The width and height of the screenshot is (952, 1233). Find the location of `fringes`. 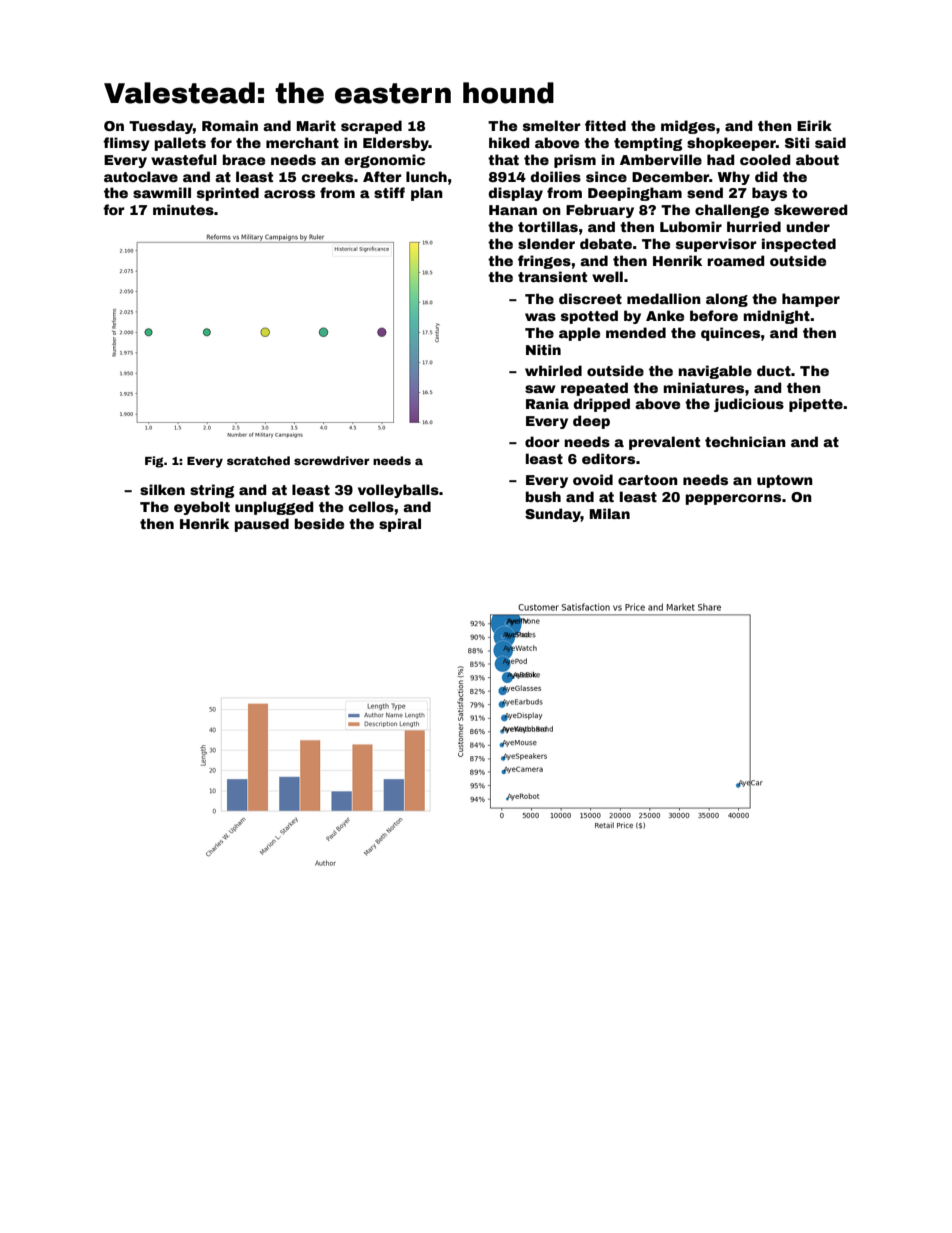

fringes is located at coordinates (544, 262).
